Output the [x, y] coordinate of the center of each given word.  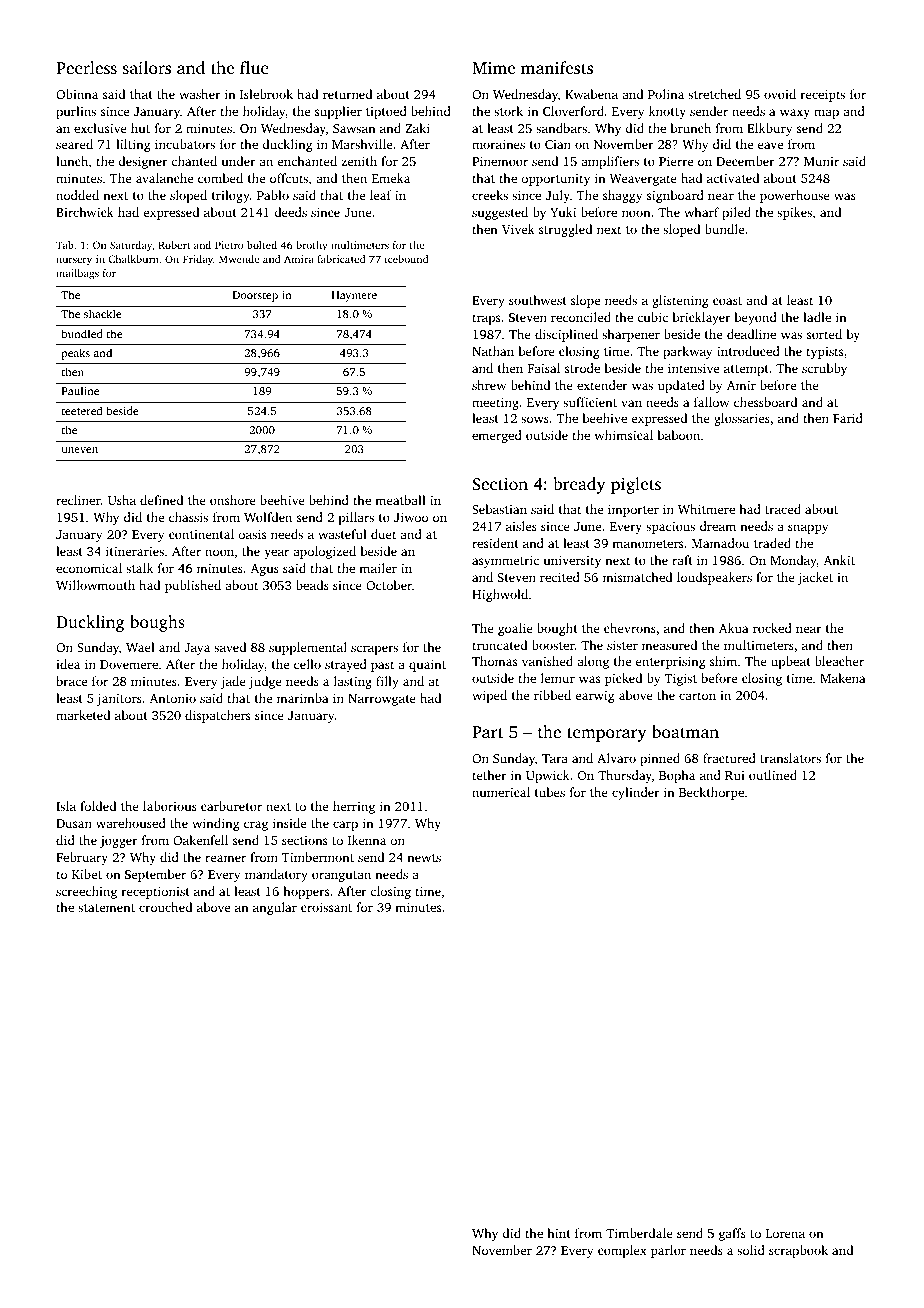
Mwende [239, 259]
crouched [165, 907]
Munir [821, 161]
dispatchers [217, 716]
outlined [773, 775]
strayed [346, 665]
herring [354, 807]
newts [424, 858]
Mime [493, 68]
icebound [406, 259]
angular [275, 908]
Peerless [86, 67]
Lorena [785, 1233]
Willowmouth [95, 585]
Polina [666, 94]
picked [623, 679]
